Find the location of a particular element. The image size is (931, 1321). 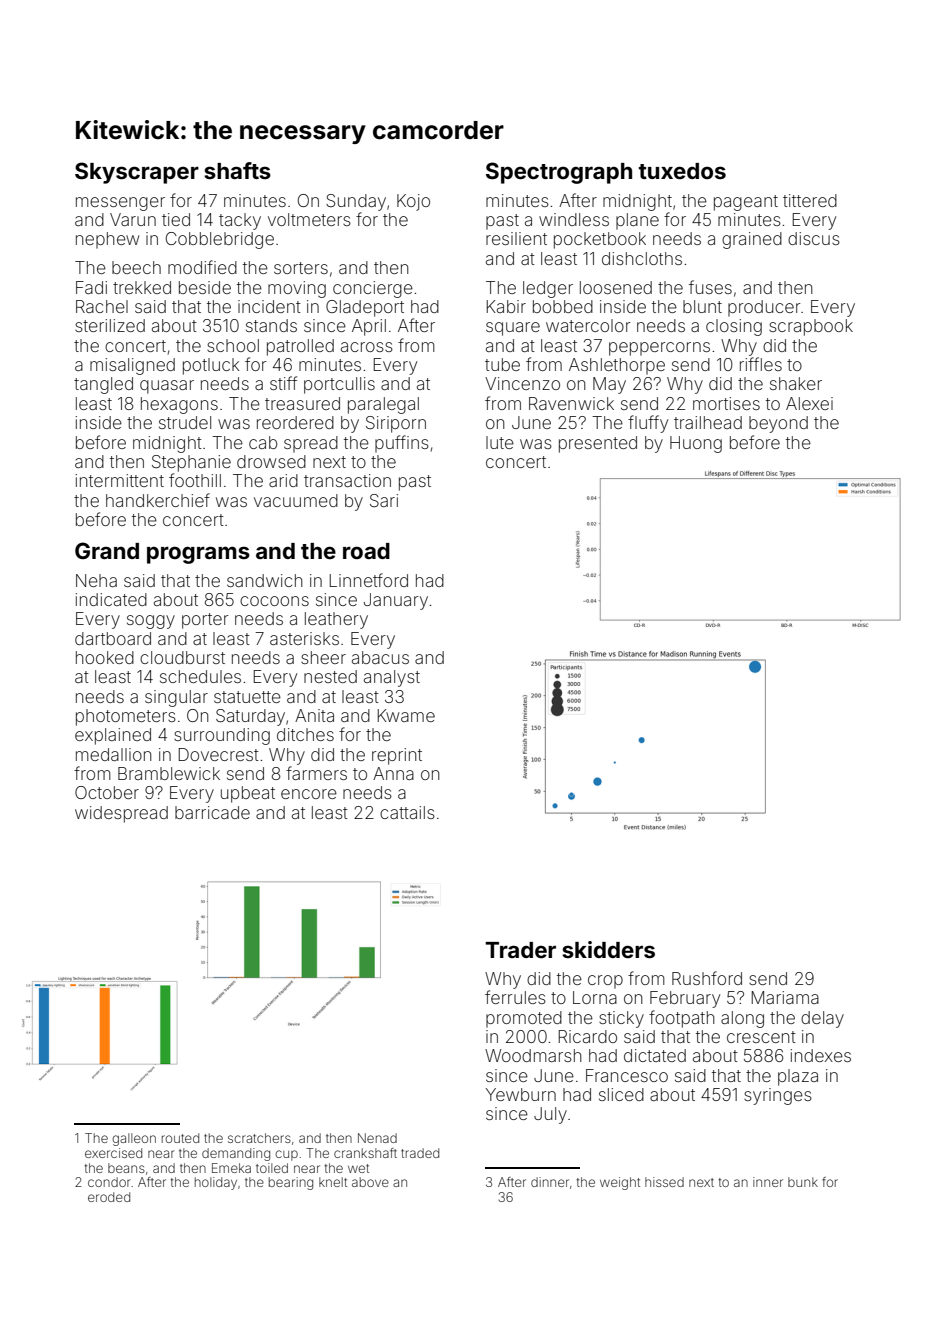

Nenad is located at coordinates (377, 1138).
